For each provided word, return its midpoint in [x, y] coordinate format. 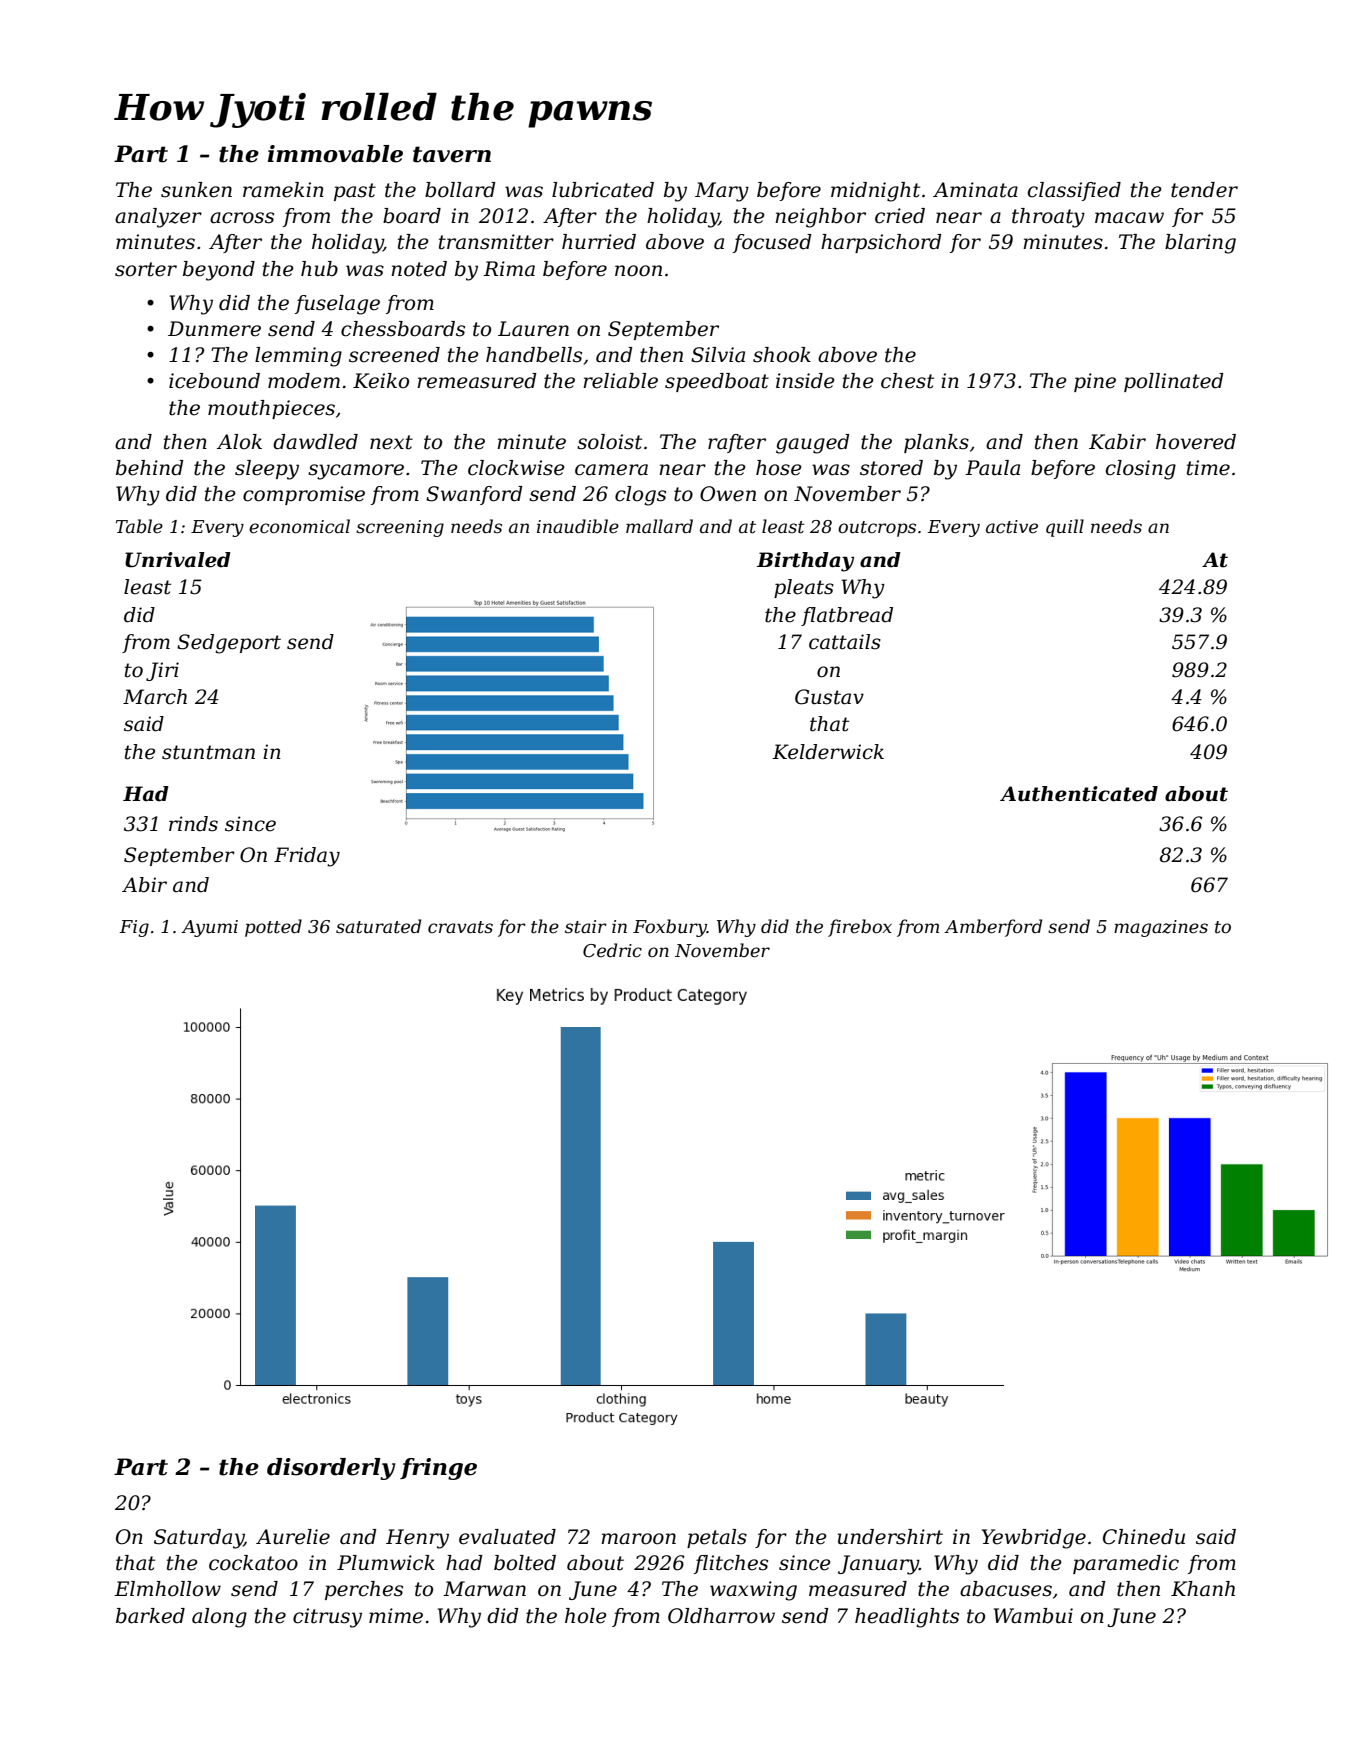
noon [638, 271]
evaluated [507, 1537]
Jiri [162, 671]
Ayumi [209, 928]
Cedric [612, 950]
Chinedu [1144, 1537]
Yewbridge [1034, 1539]
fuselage [337, 305]
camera [611, 470]
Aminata [975, 190]
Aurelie [293, 1537]
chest [907, 381]
